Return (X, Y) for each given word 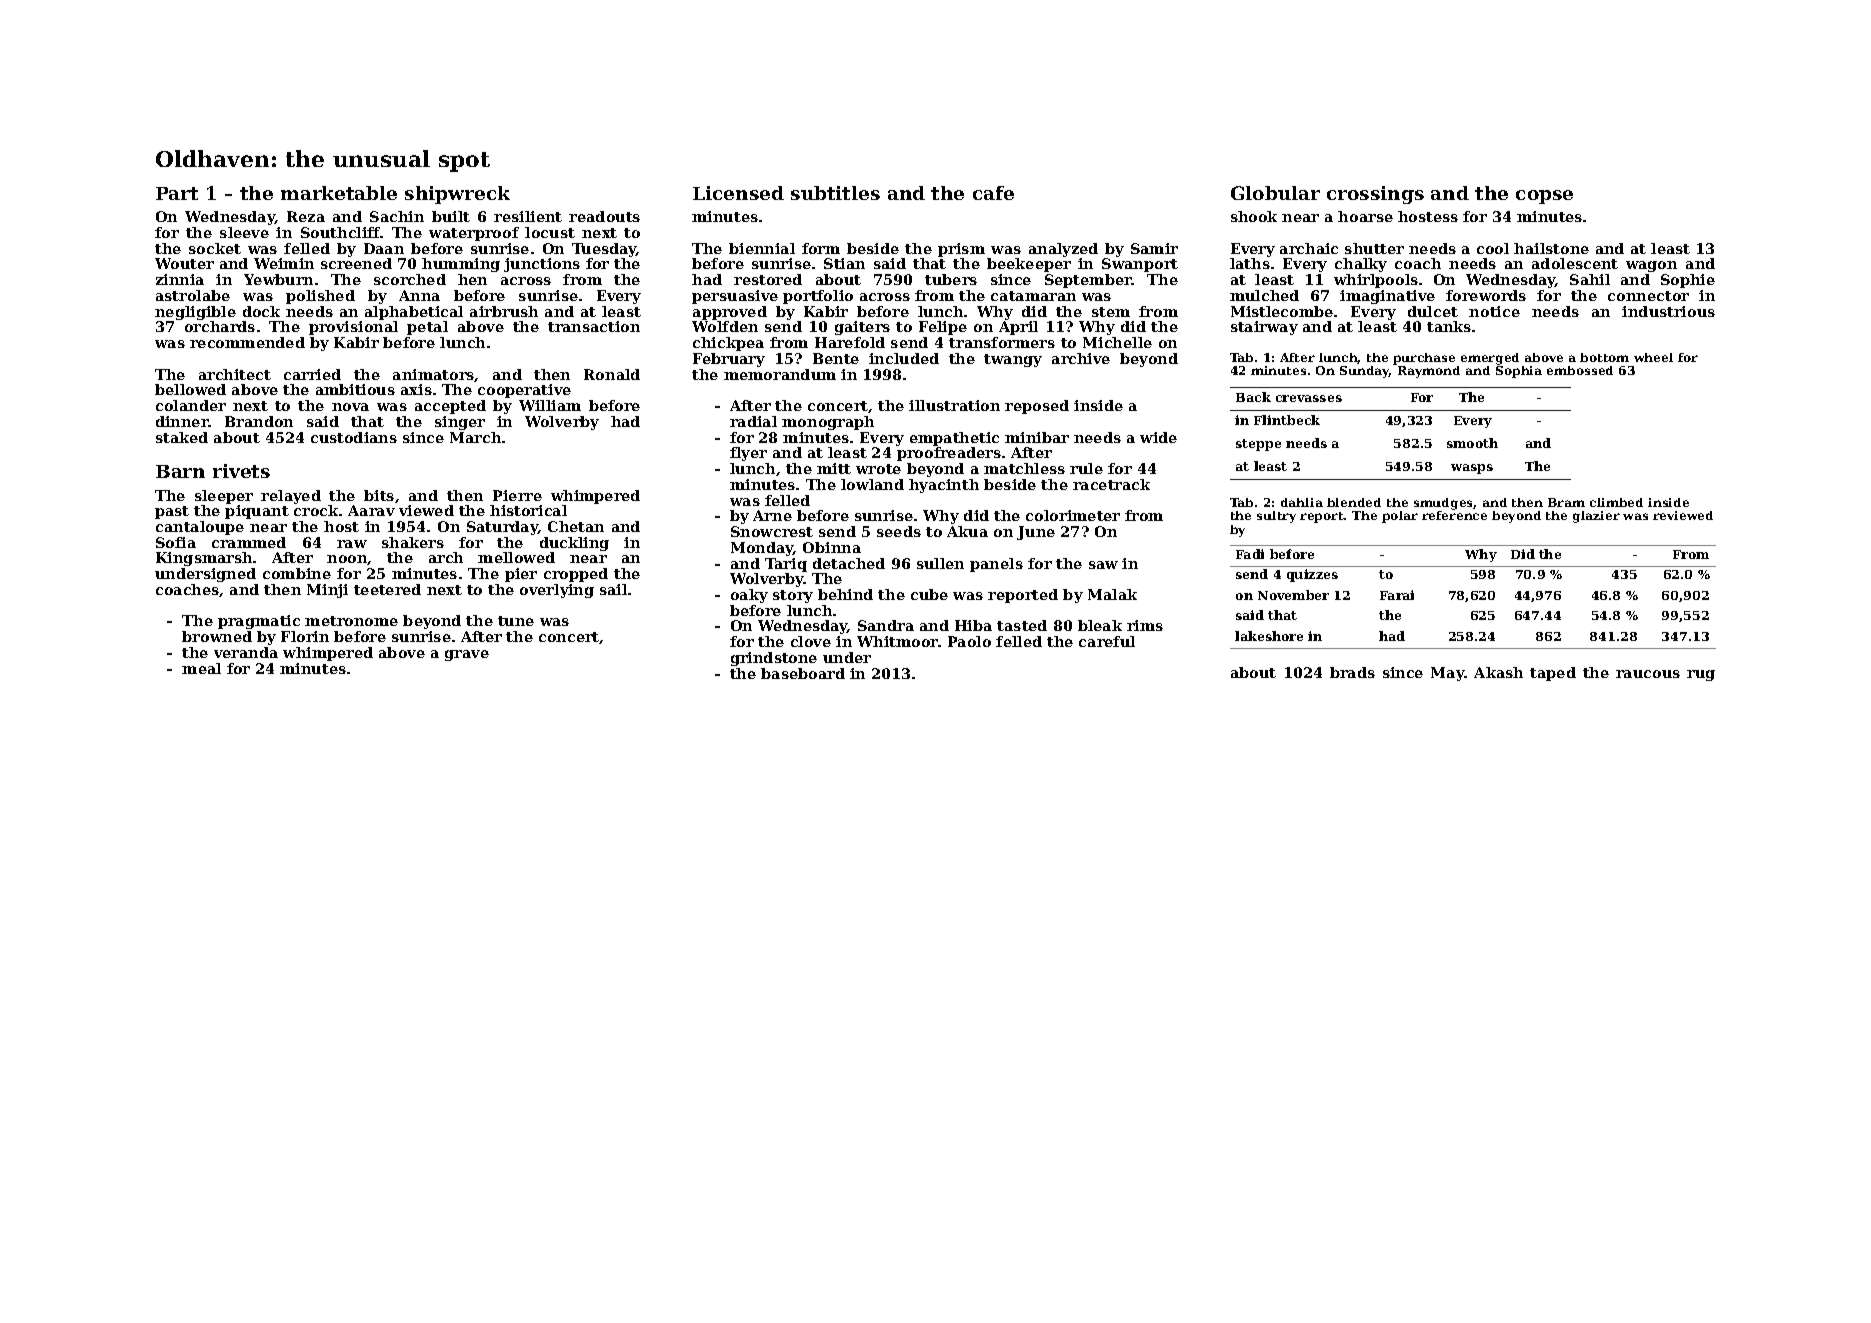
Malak (1112, 594)
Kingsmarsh (204, 559)
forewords (1486, 295)
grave (467, 655)
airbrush (504, 311)
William (550, 405)
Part (177, 193)
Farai (1397, 595)
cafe (993, 193)
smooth (1472, 443)
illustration (954, 405)
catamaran (1033, 296)
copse (1544, 197)
